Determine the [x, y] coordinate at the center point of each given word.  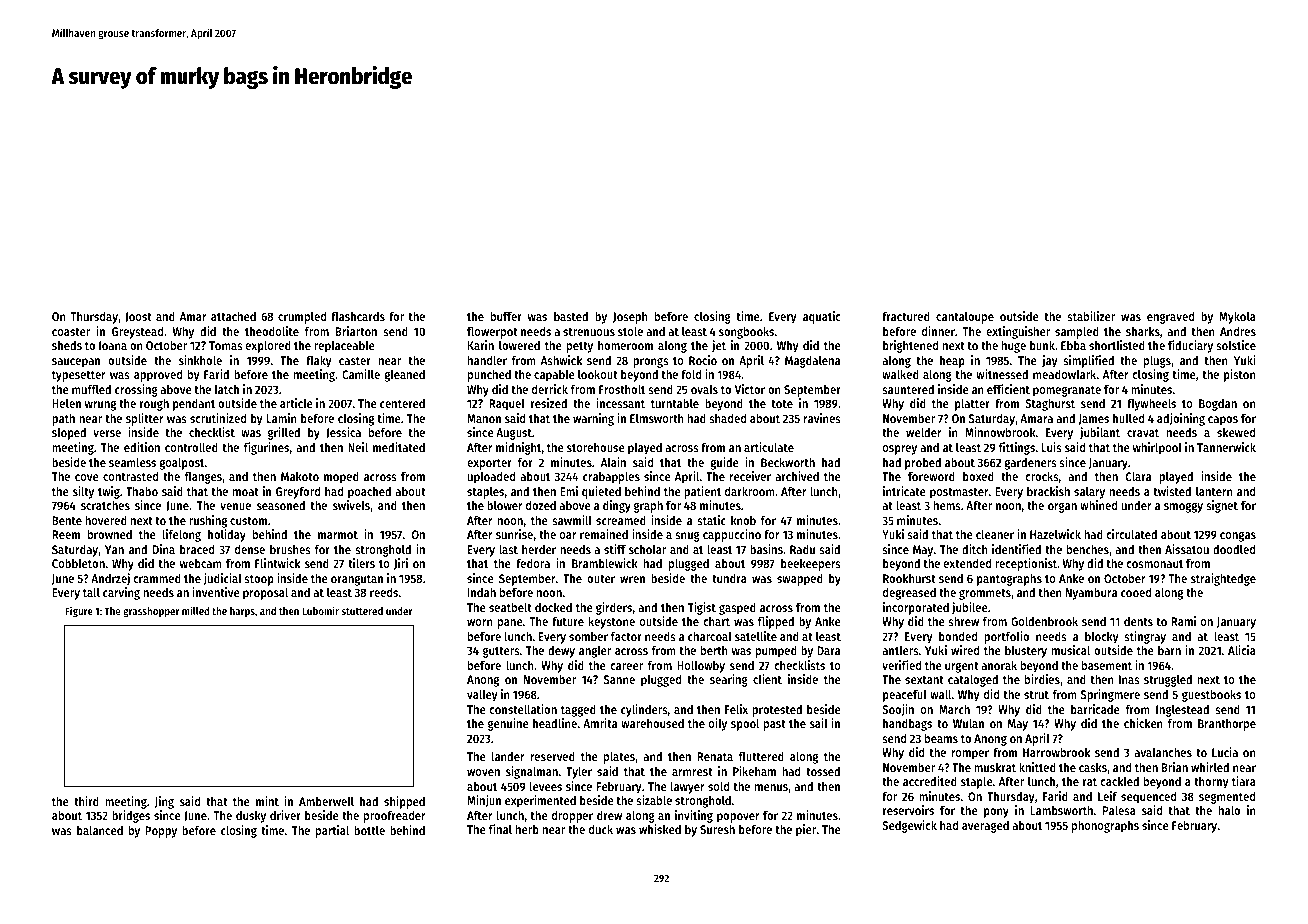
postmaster [959, 493]
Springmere [1110, 695]
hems [947, 505]
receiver [750, 476]
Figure [79, 612]
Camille [361, 374]
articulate [769, 447]
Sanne [619, 679]
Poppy [161, 832]
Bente [67, 520]
